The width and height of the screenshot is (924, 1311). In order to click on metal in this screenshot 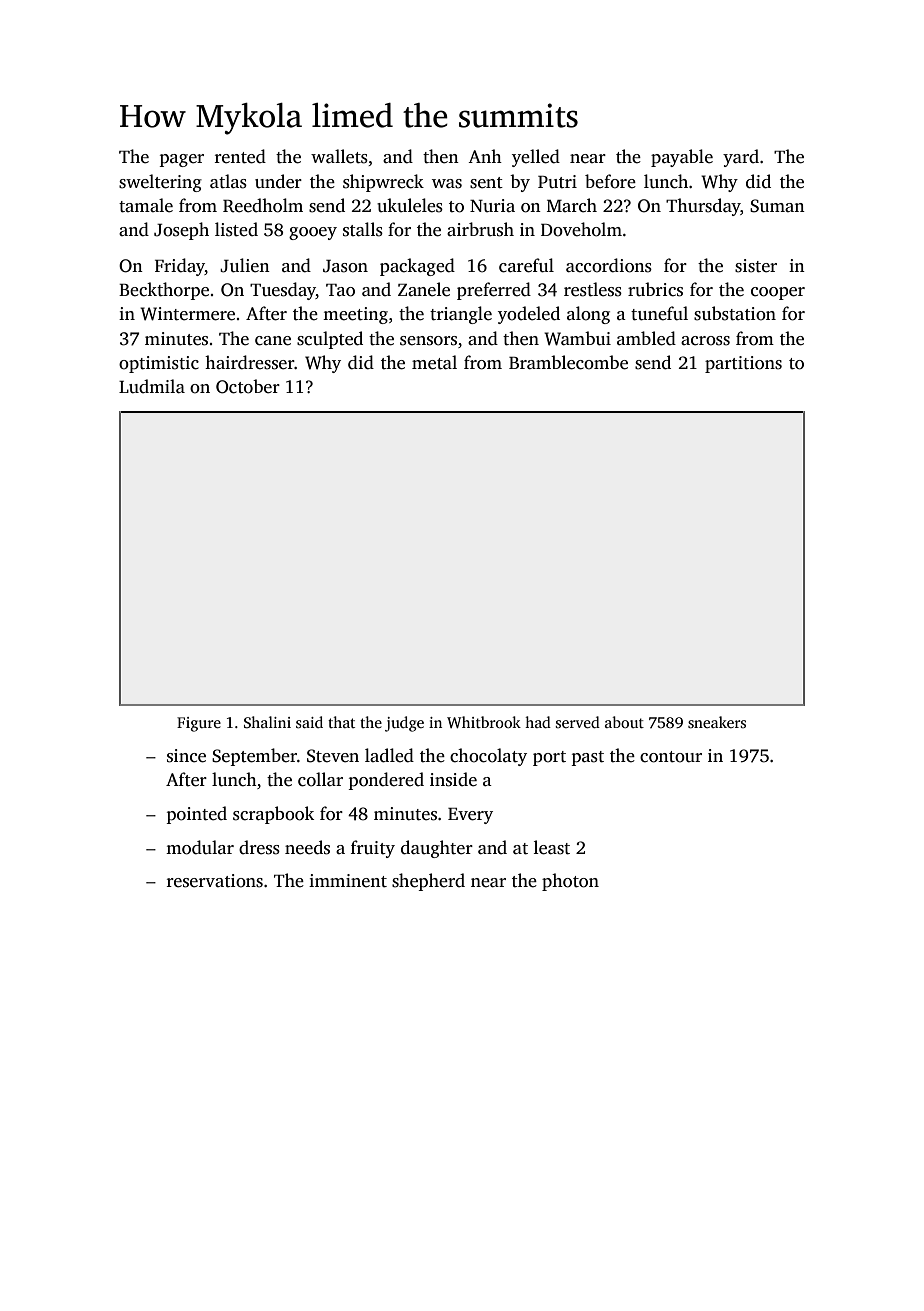, I will do `click(434, 362)`.
